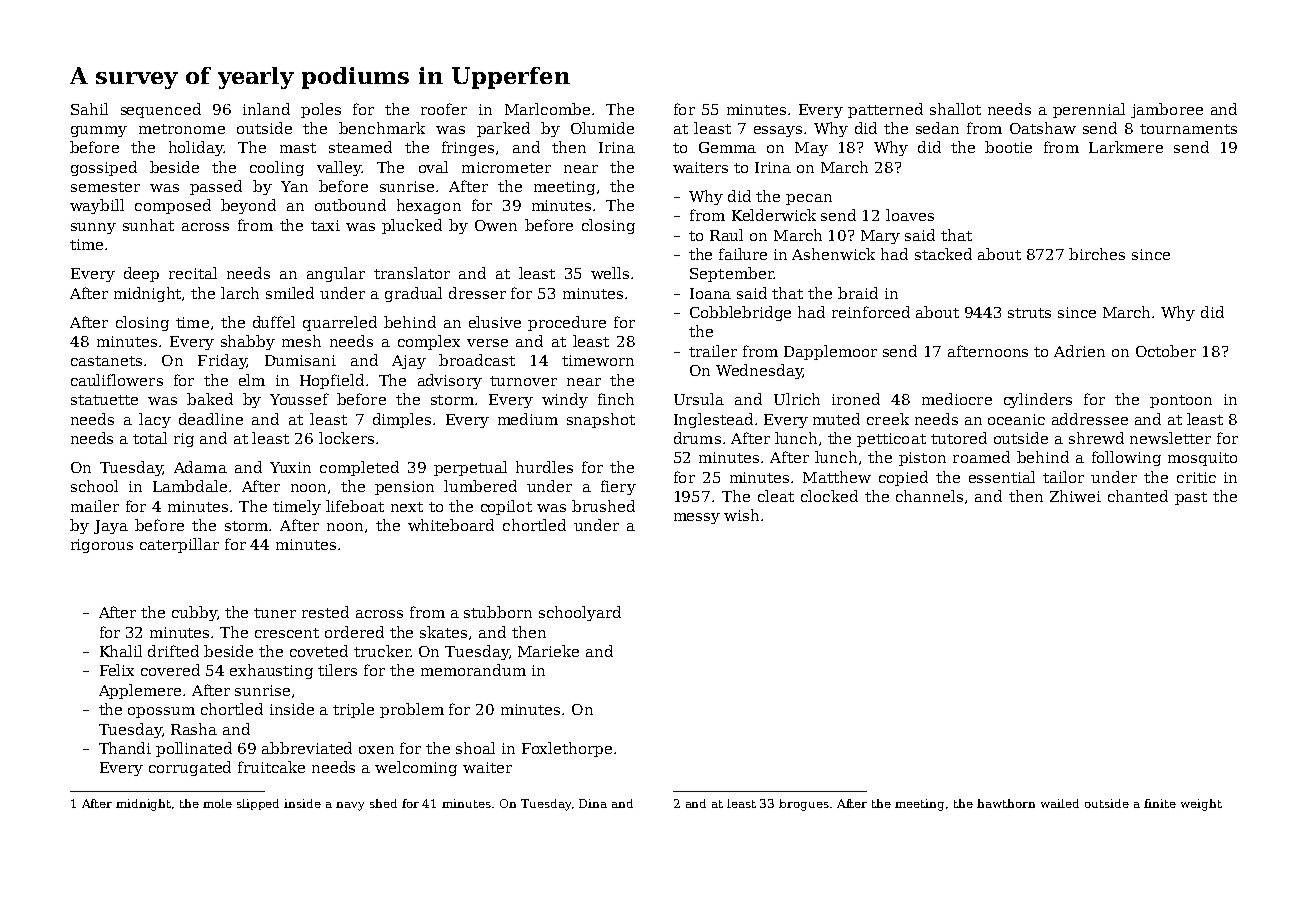 The height and width of the page is (924, 1308). What do you see at coordinates (97, 206) in the page?
I see `waybill` at bounding box center [97, 206].
